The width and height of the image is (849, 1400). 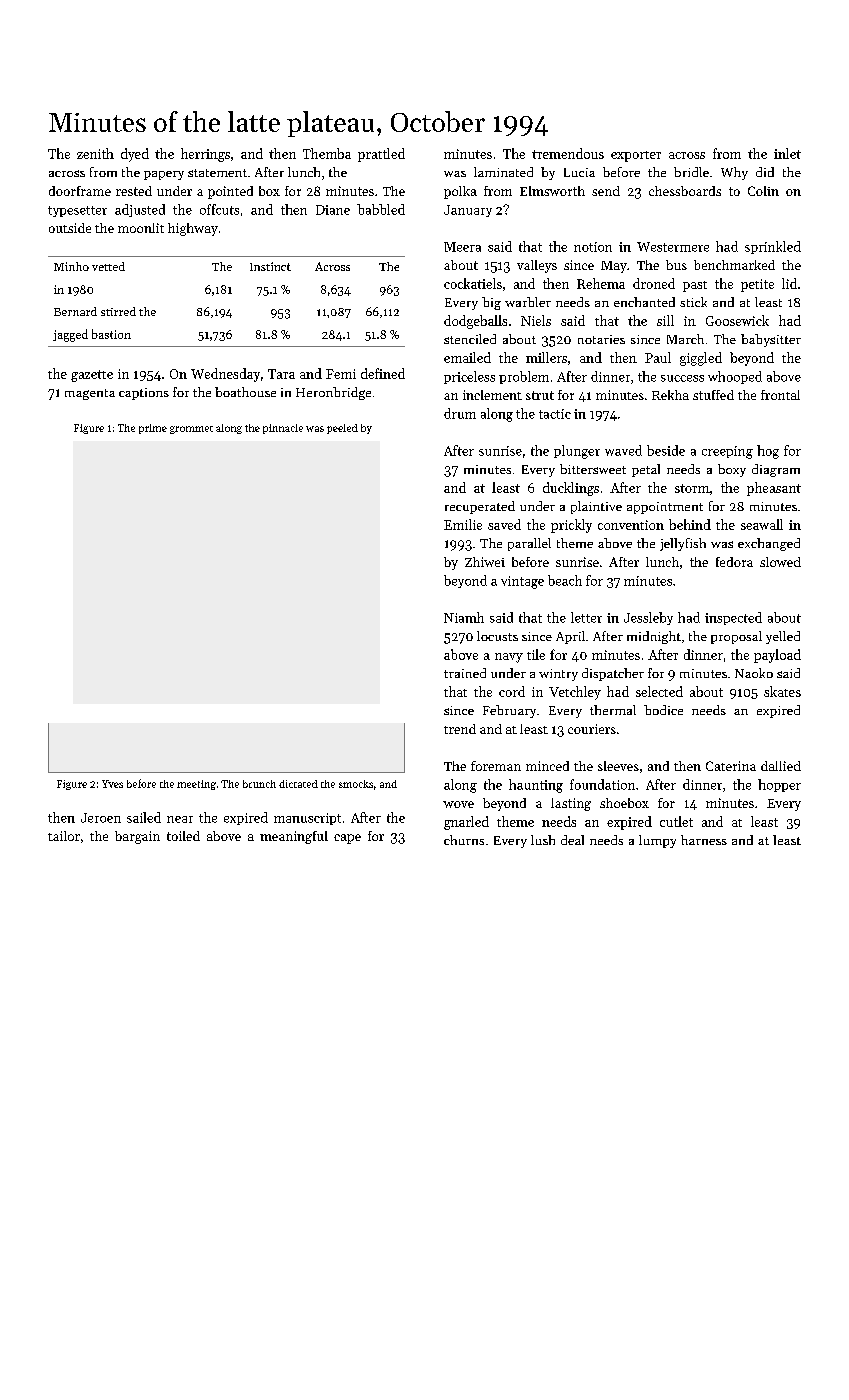 What do you see at coordinates (773, 247) in the image?
I see `sprinkled` at bounding box center [773, 247].
